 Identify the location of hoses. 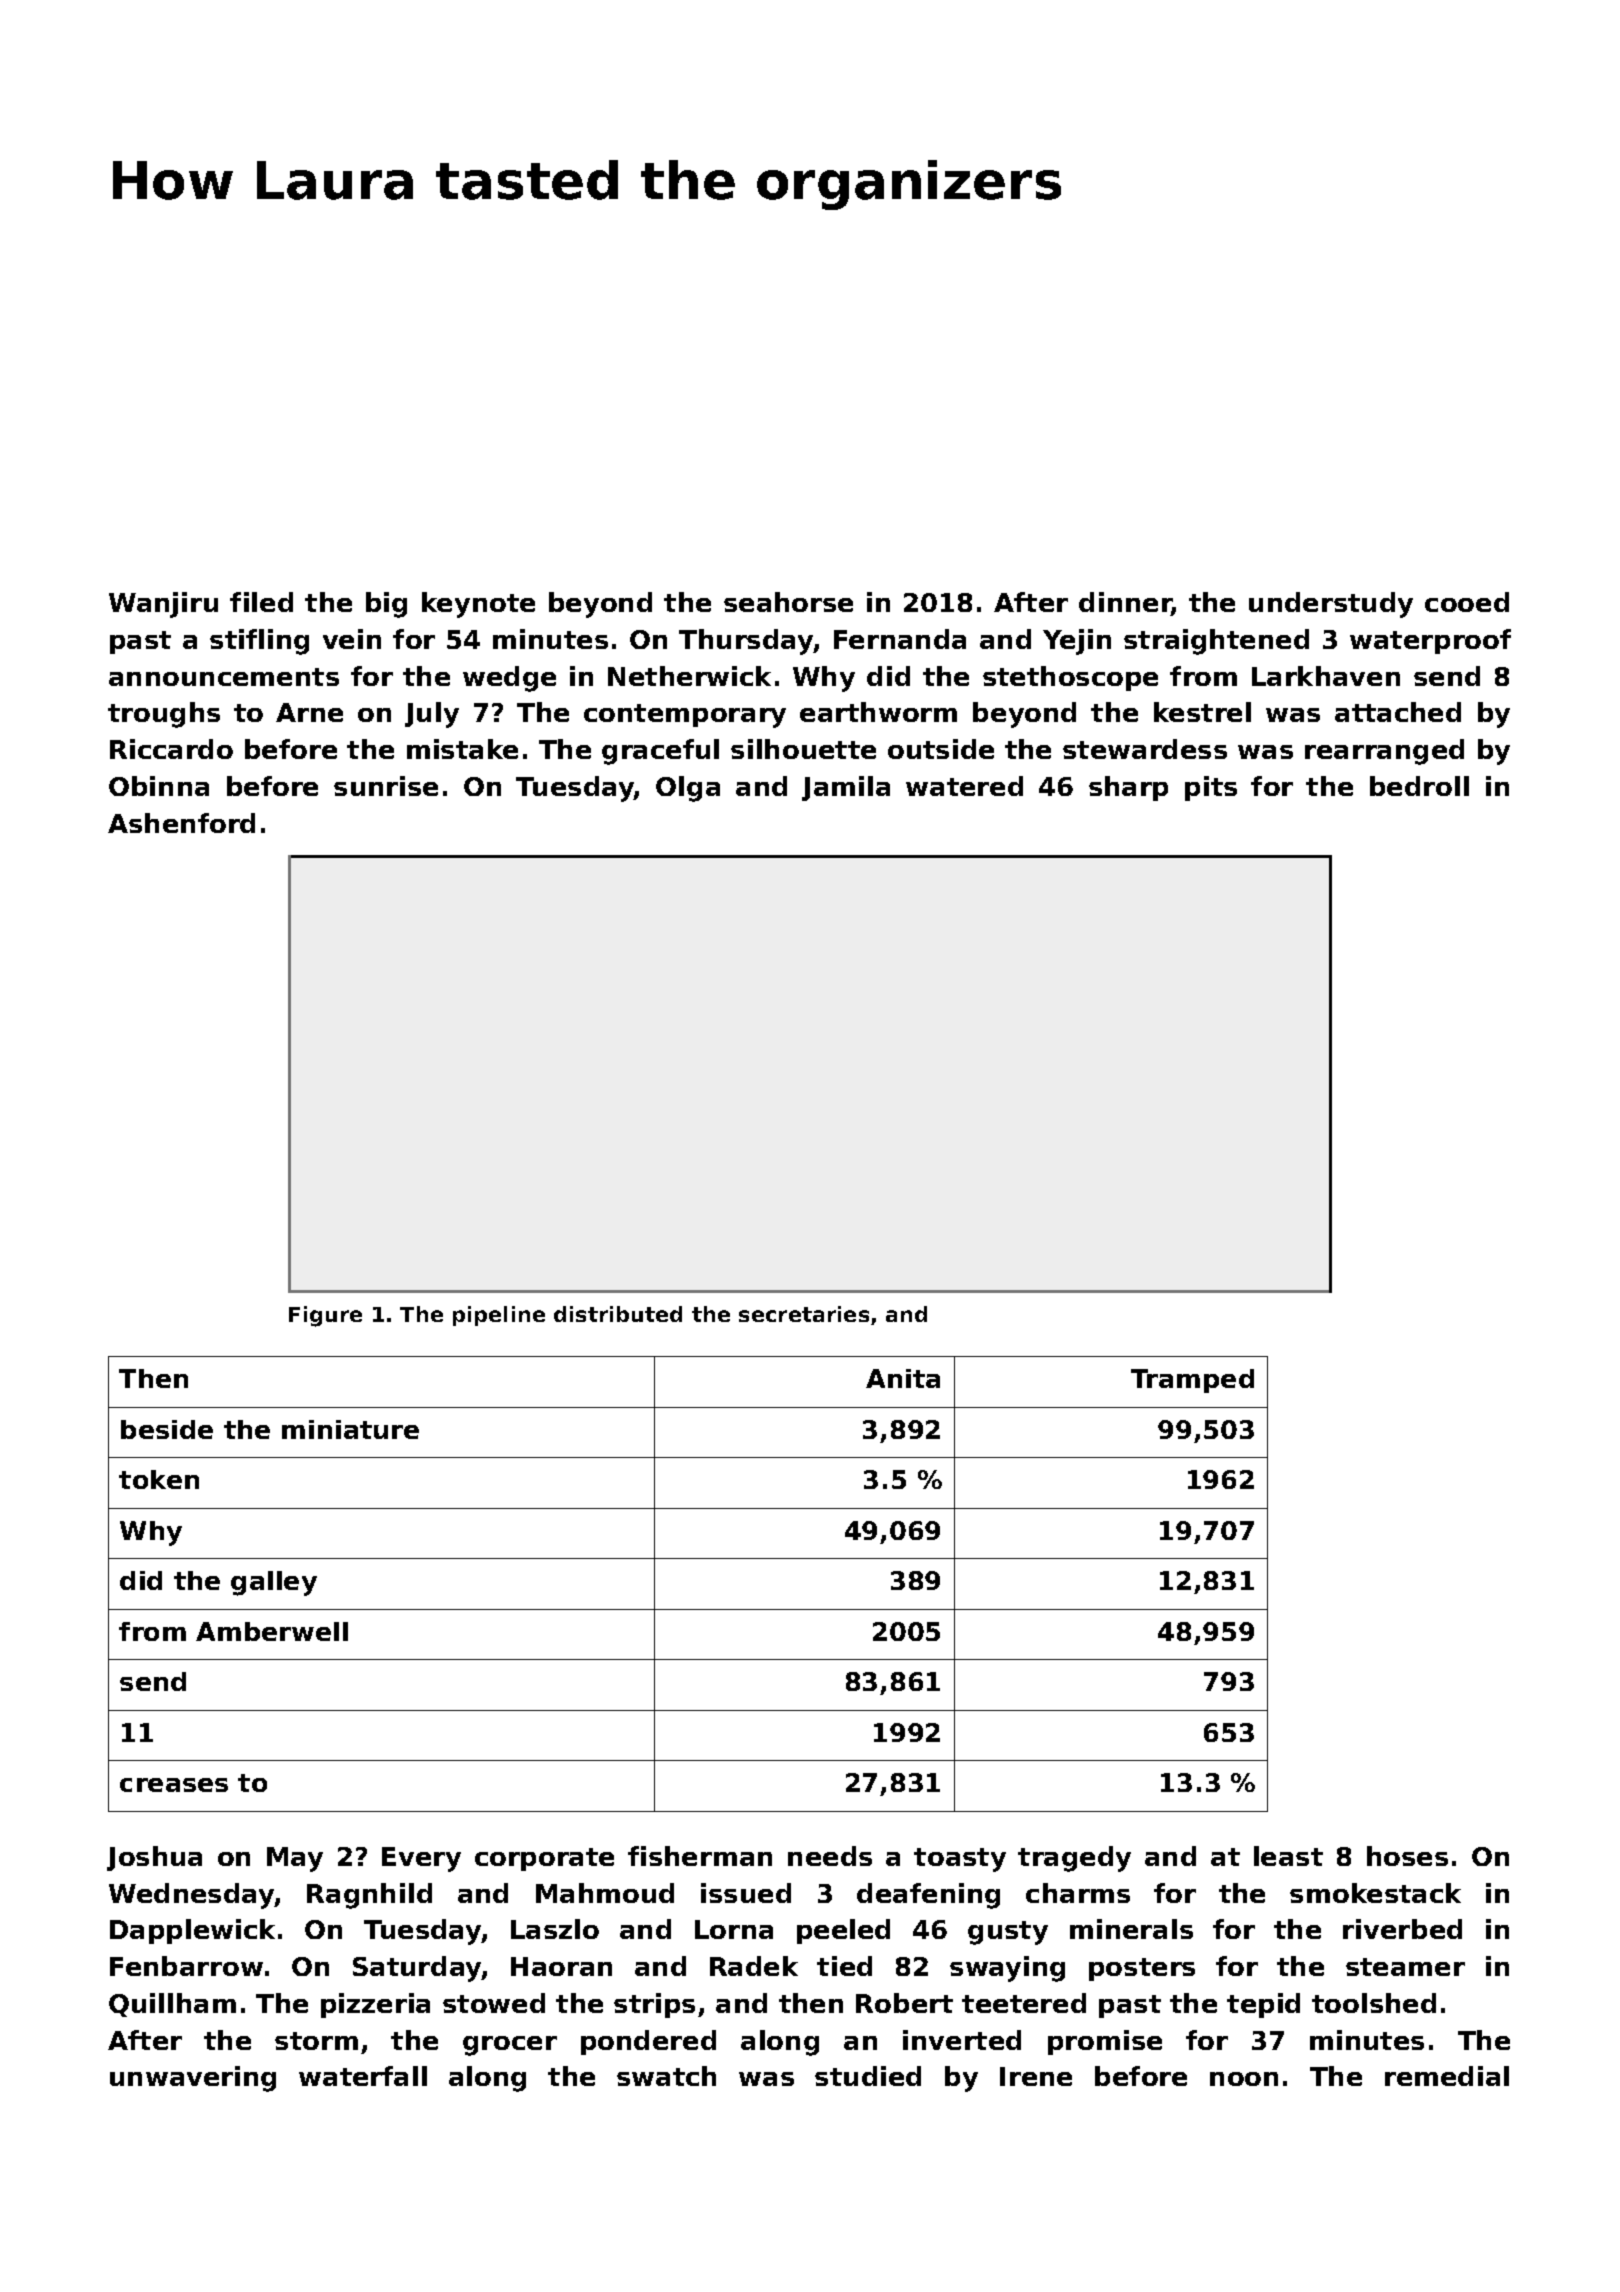
(1407, 1856).
